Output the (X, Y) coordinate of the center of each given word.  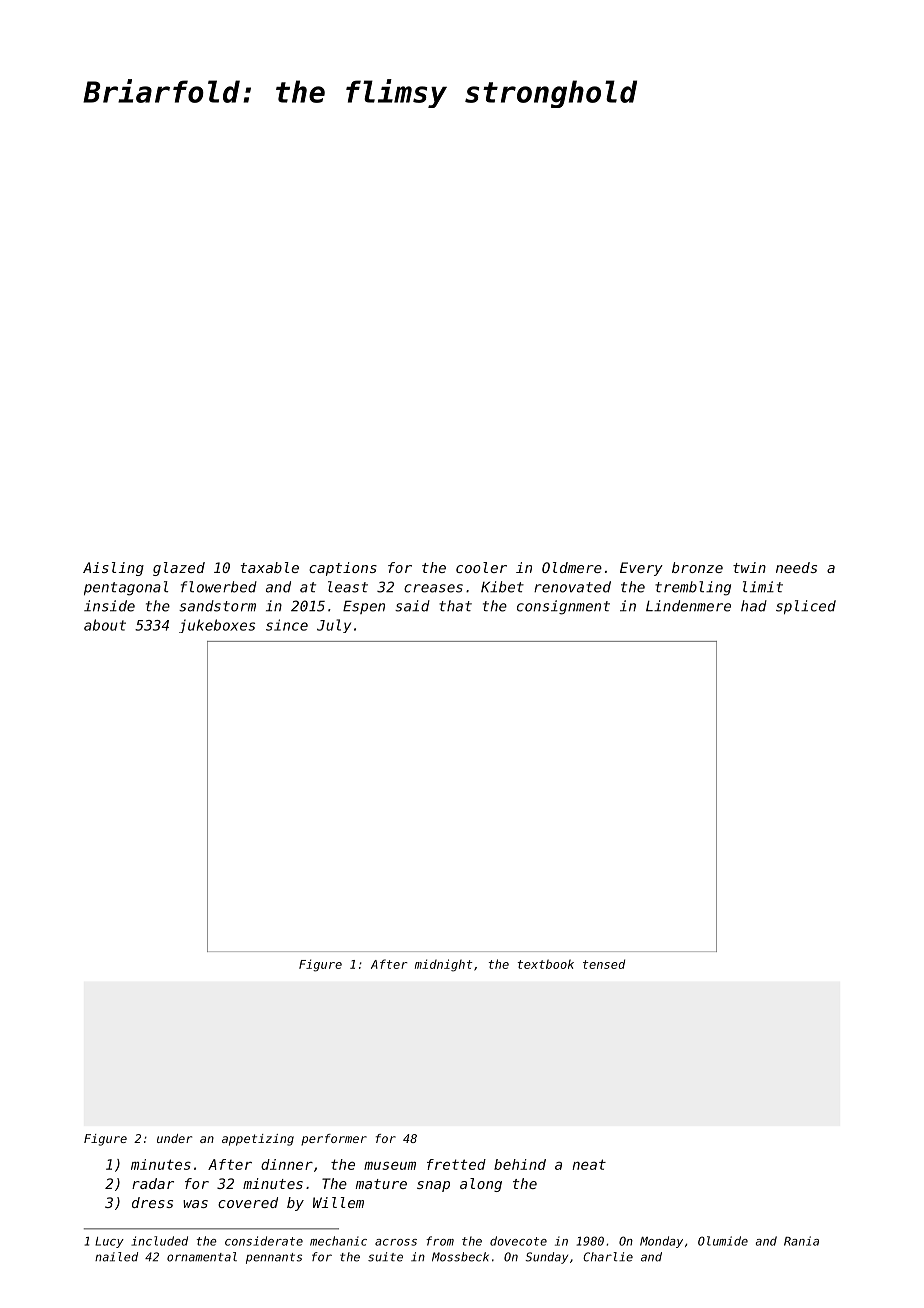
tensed (604, 964)
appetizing (258, 1140)
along (481, 1185)
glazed (179, 569)
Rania (801, 1241)
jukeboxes (217, 626)
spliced (806, 607)
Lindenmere (688, 606)
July (334, 626)
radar (153, 1183)
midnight (443, 965)
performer (334, 1140)
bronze (697, 567)
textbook (546, 964)
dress (152, 1202)
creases (433, 588)
